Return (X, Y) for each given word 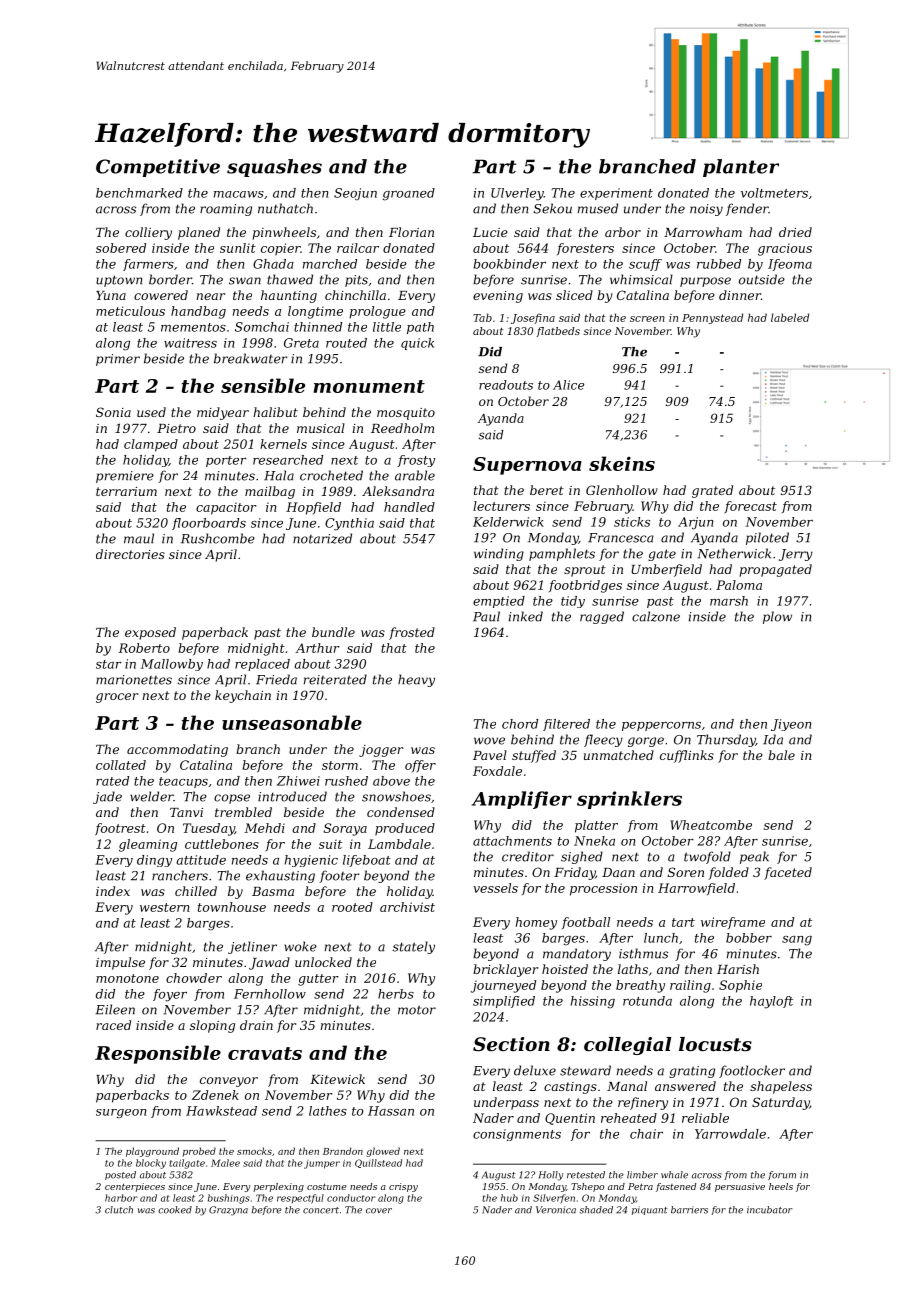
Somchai (262, 327)
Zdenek (215, 1095)
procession (603, 889)
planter (741, 168)
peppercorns (661, 726)
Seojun (355, 194)
